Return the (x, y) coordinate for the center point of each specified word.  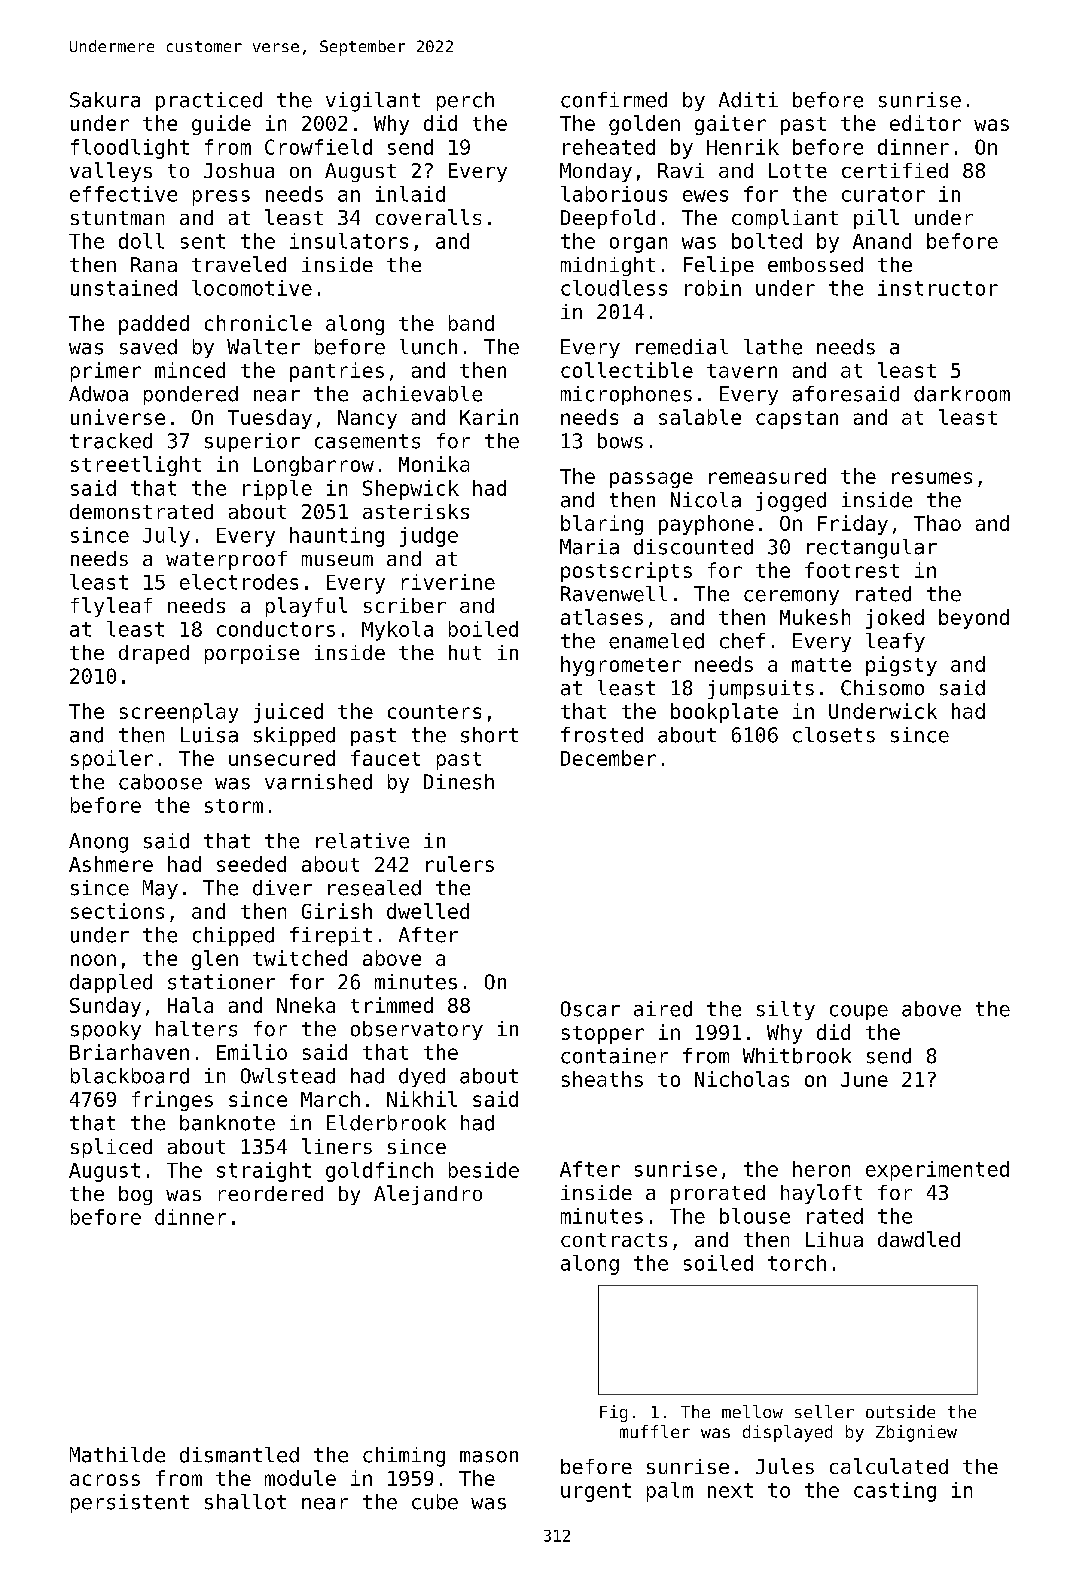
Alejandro (428, 1195)
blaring (602, 525)
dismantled (239, 1455)
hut (465, 652)
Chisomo (882, 688)
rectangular (872, 549)
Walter (263, 347)
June (864, 1079)
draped (154, 654)
